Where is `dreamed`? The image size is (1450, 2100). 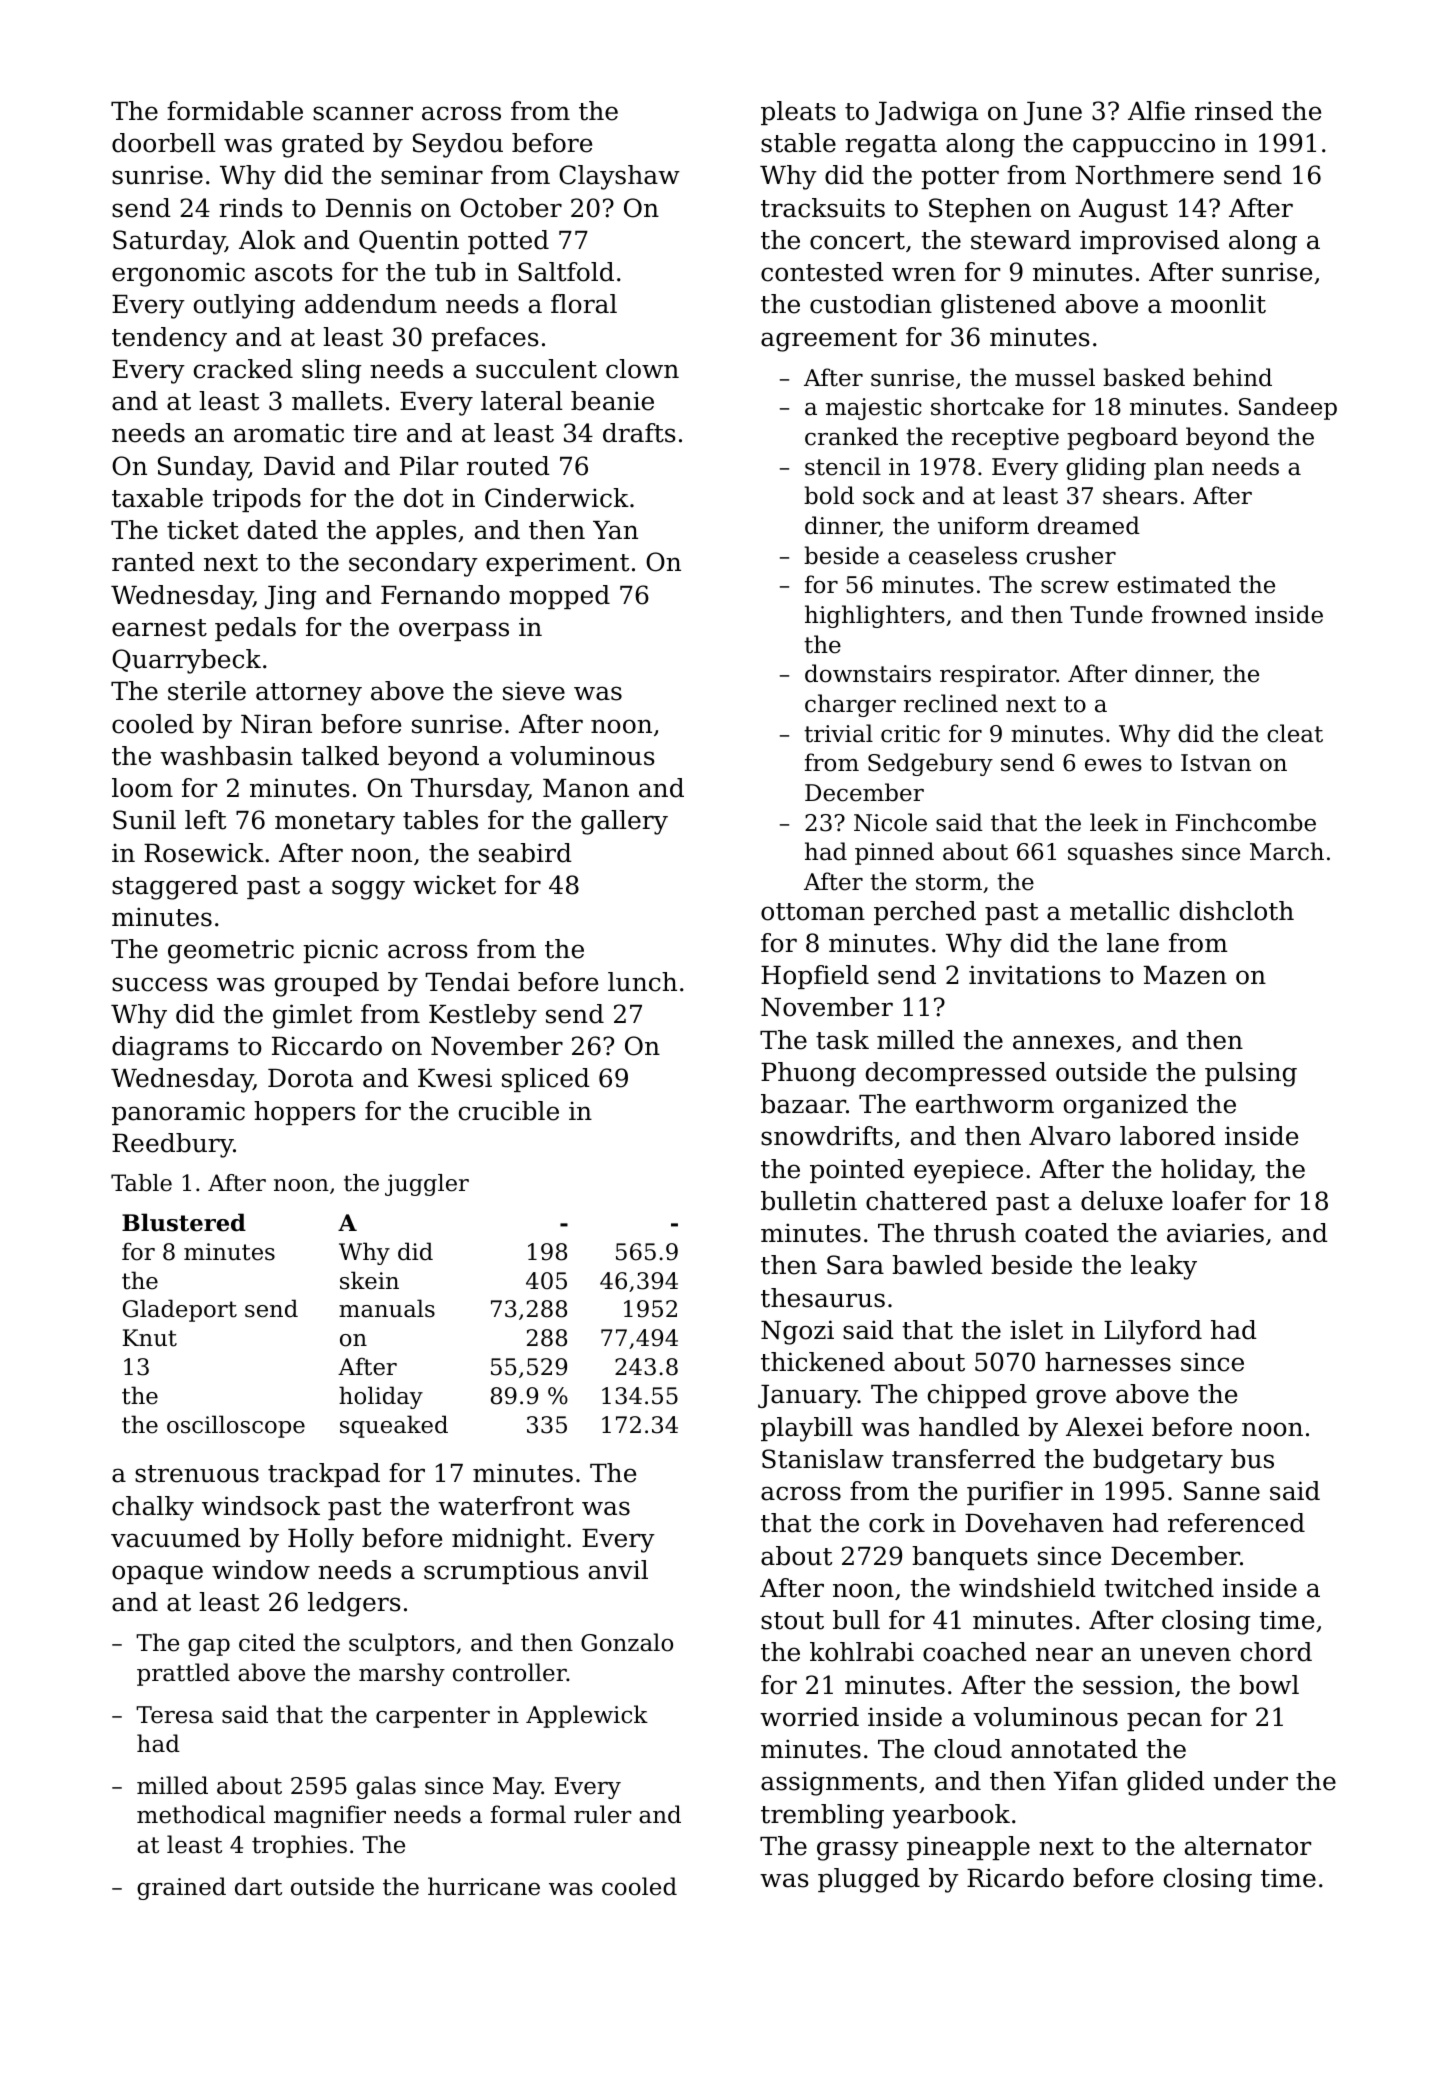
dreamed is located at coordinates (1089, 525).
